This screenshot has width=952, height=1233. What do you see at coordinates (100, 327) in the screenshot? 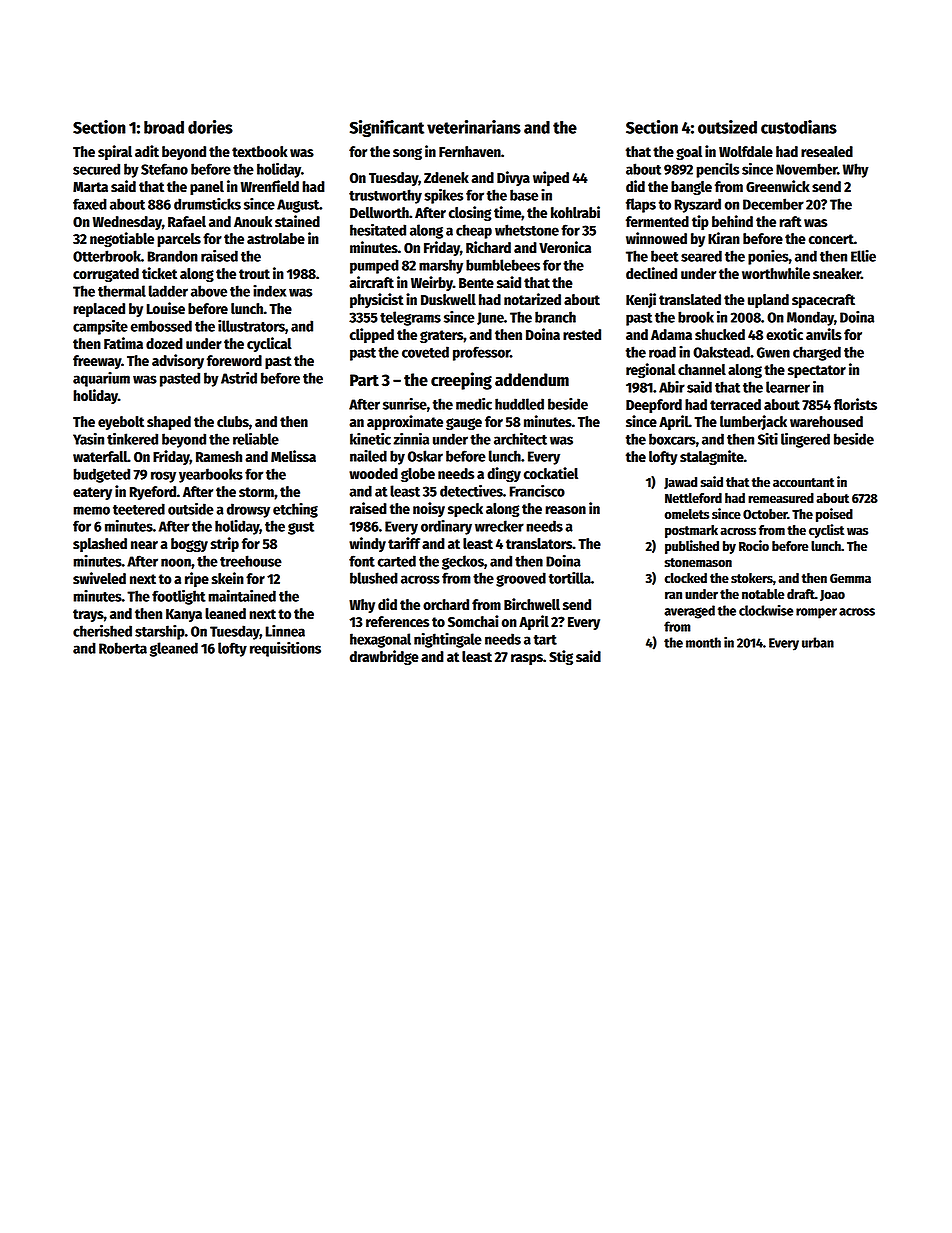
I see `campsite` at bounding box center [100, 327].
